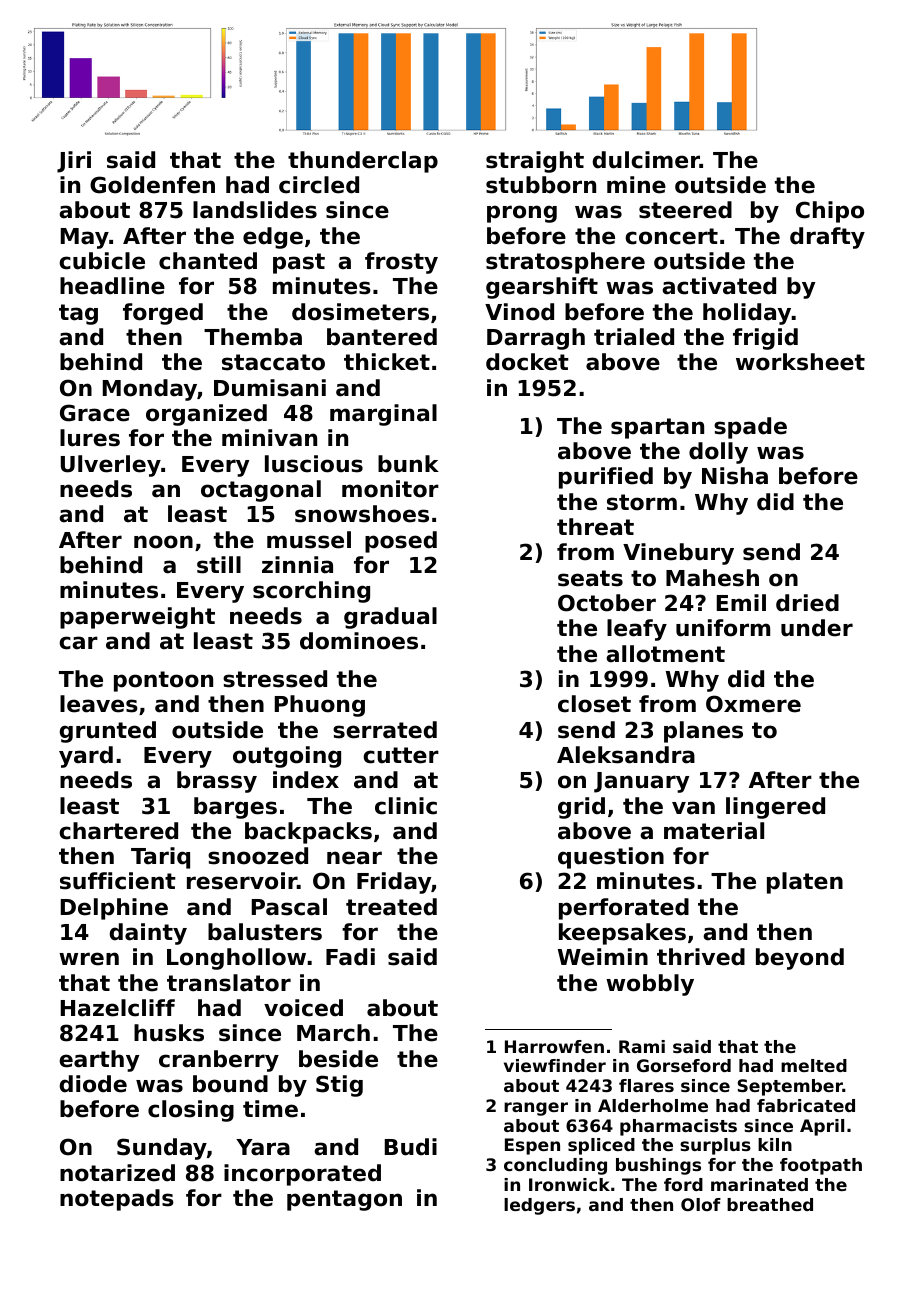  Describe the element at coordinates (118, 881) in the screenshot. I see `sufficient` at that location.
